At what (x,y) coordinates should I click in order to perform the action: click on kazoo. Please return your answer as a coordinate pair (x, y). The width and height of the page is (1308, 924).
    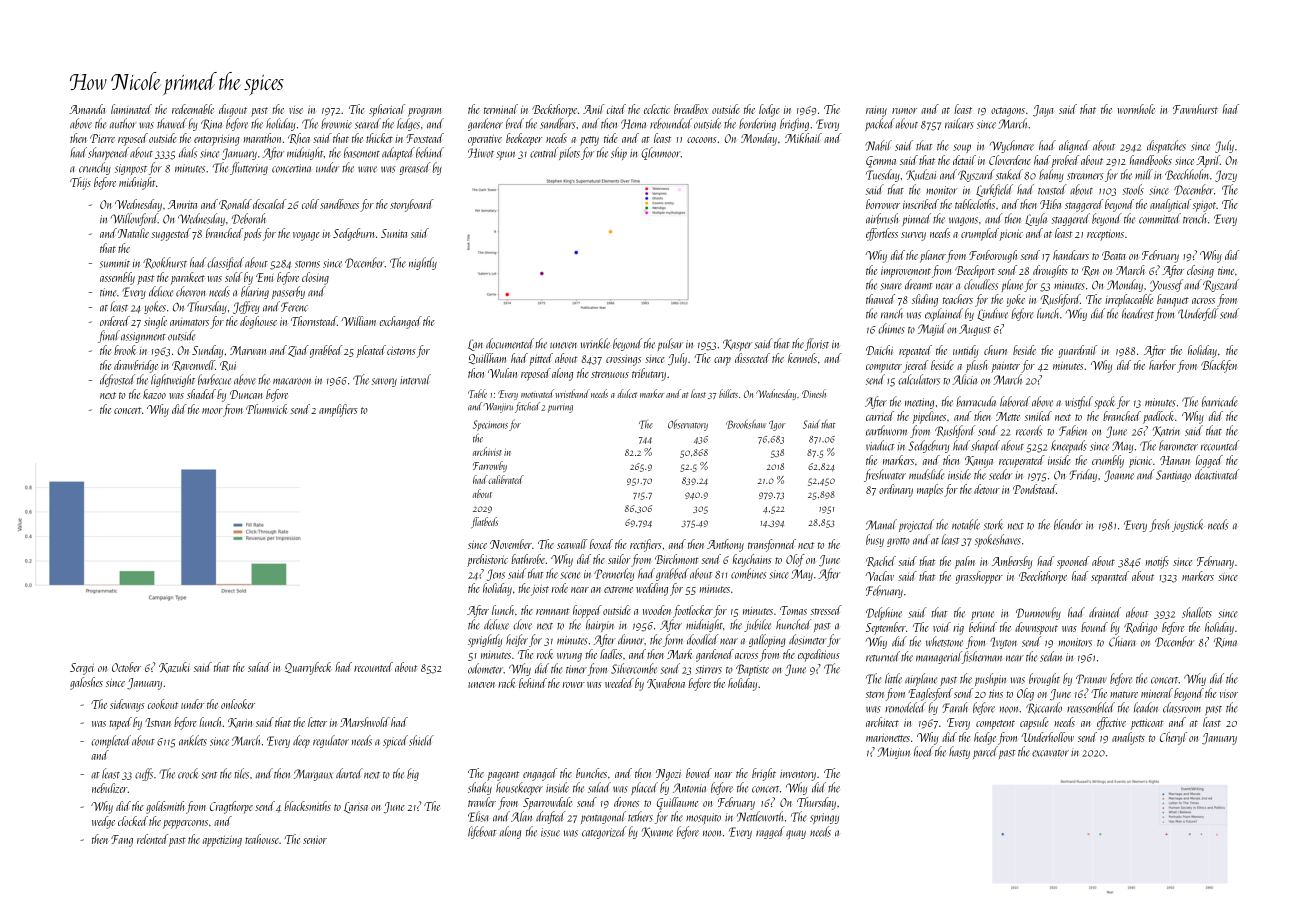
    Looking at the image, I should click on (154, 394).
